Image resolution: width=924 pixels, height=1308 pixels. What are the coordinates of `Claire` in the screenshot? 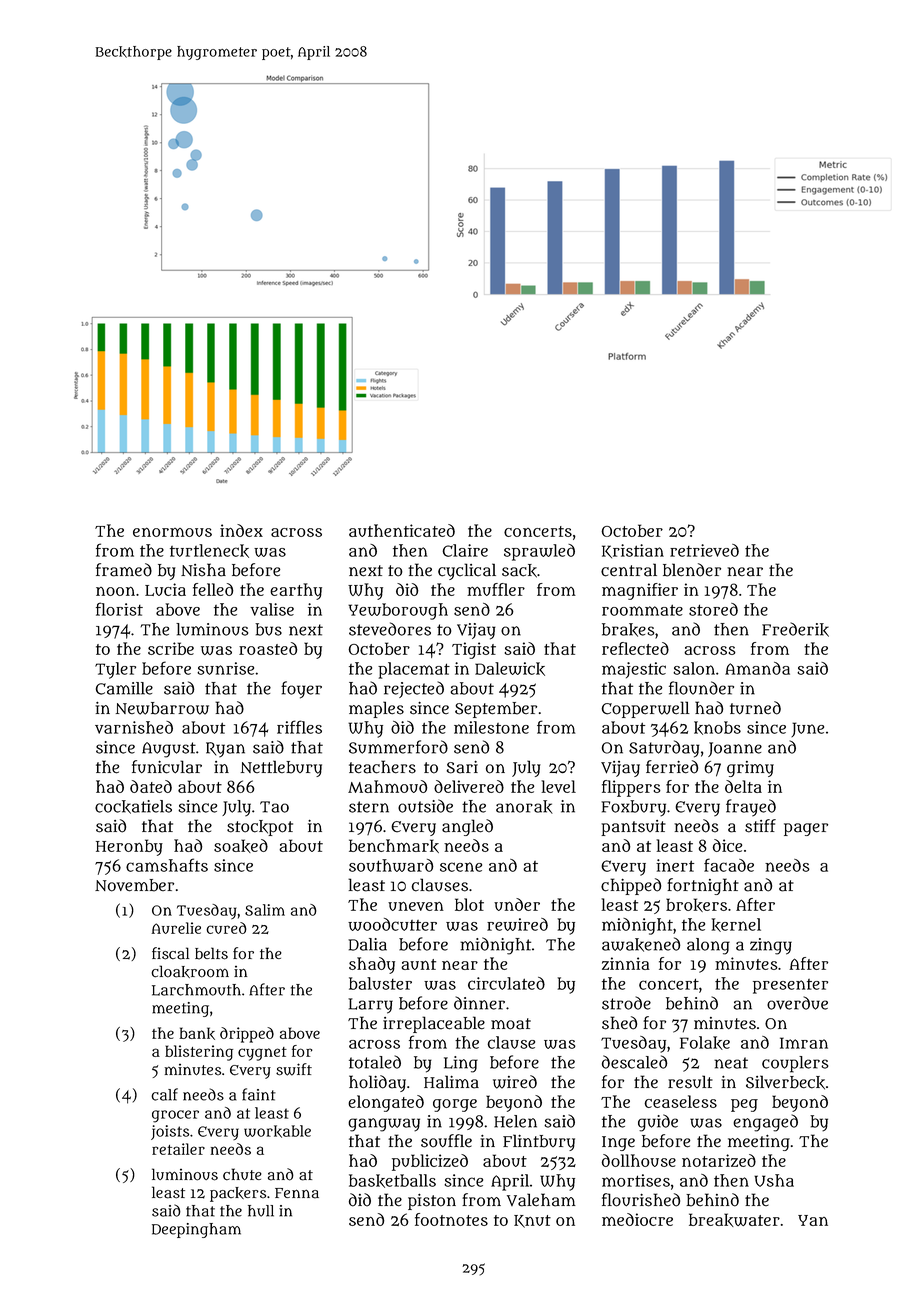 It's located at (465, 550).
